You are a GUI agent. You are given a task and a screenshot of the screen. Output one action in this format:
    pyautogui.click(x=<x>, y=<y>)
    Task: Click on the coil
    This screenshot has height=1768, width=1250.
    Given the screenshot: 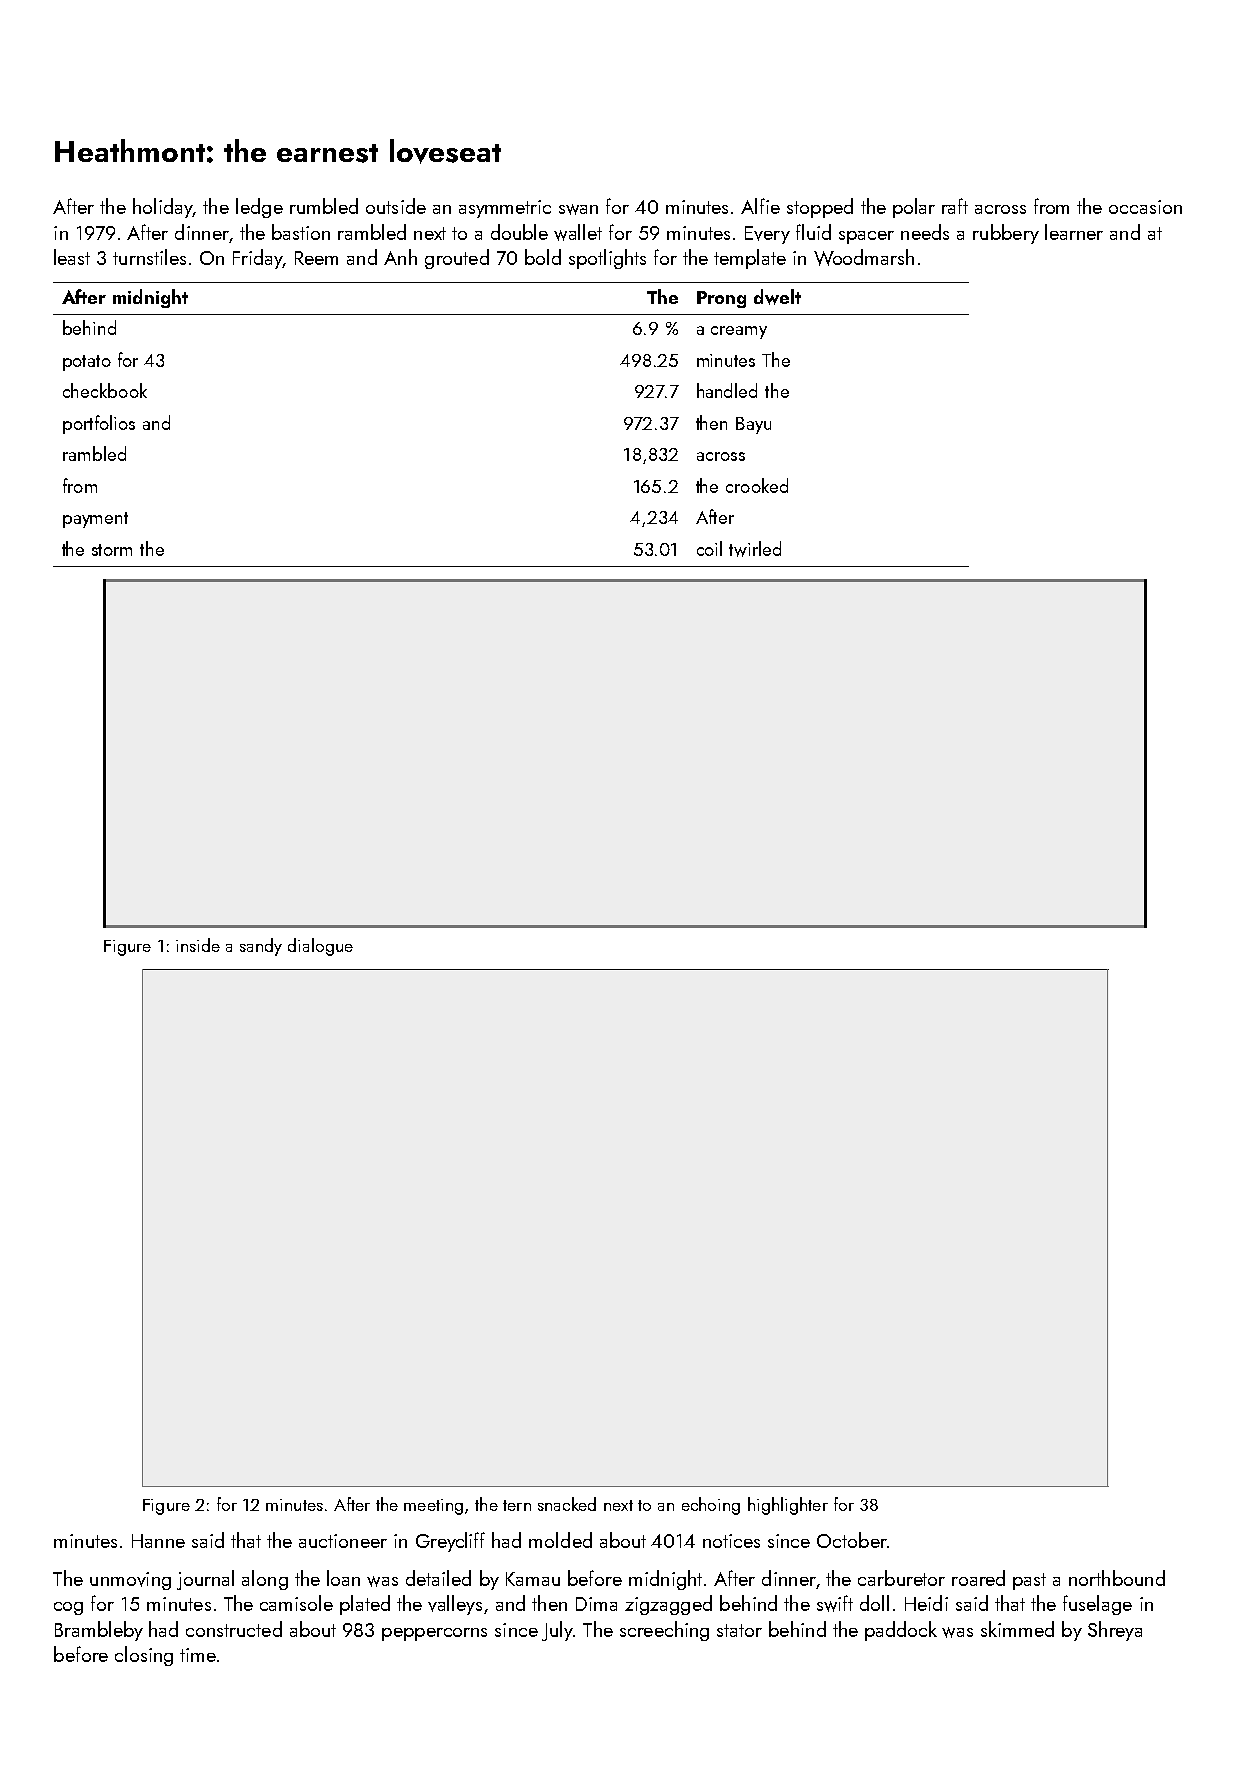 What is the action you would take?
    pyautogui.click(x=709, y=548)
